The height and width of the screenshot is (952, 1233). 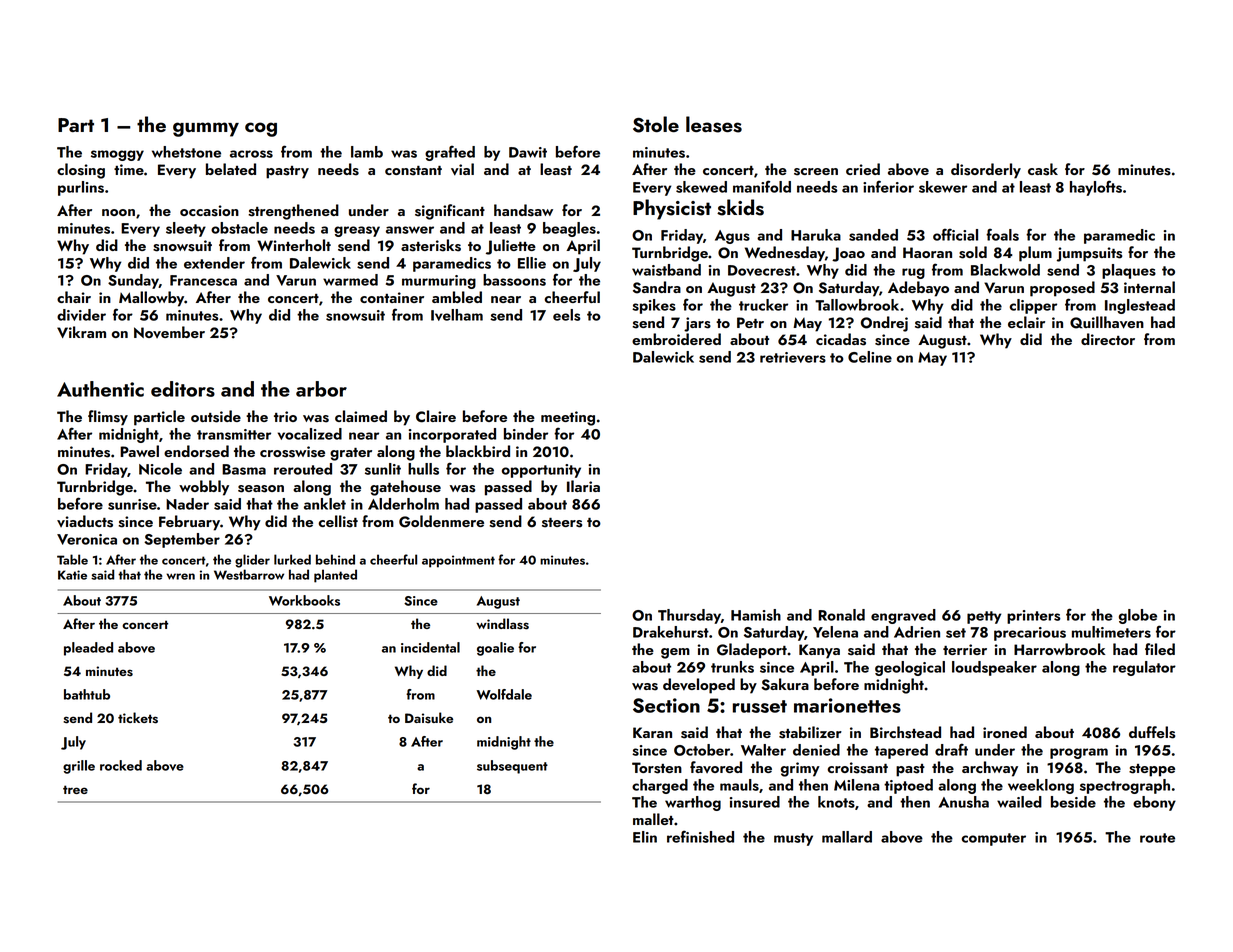 I want to click on sunrise, so click(x=132, y=504).
